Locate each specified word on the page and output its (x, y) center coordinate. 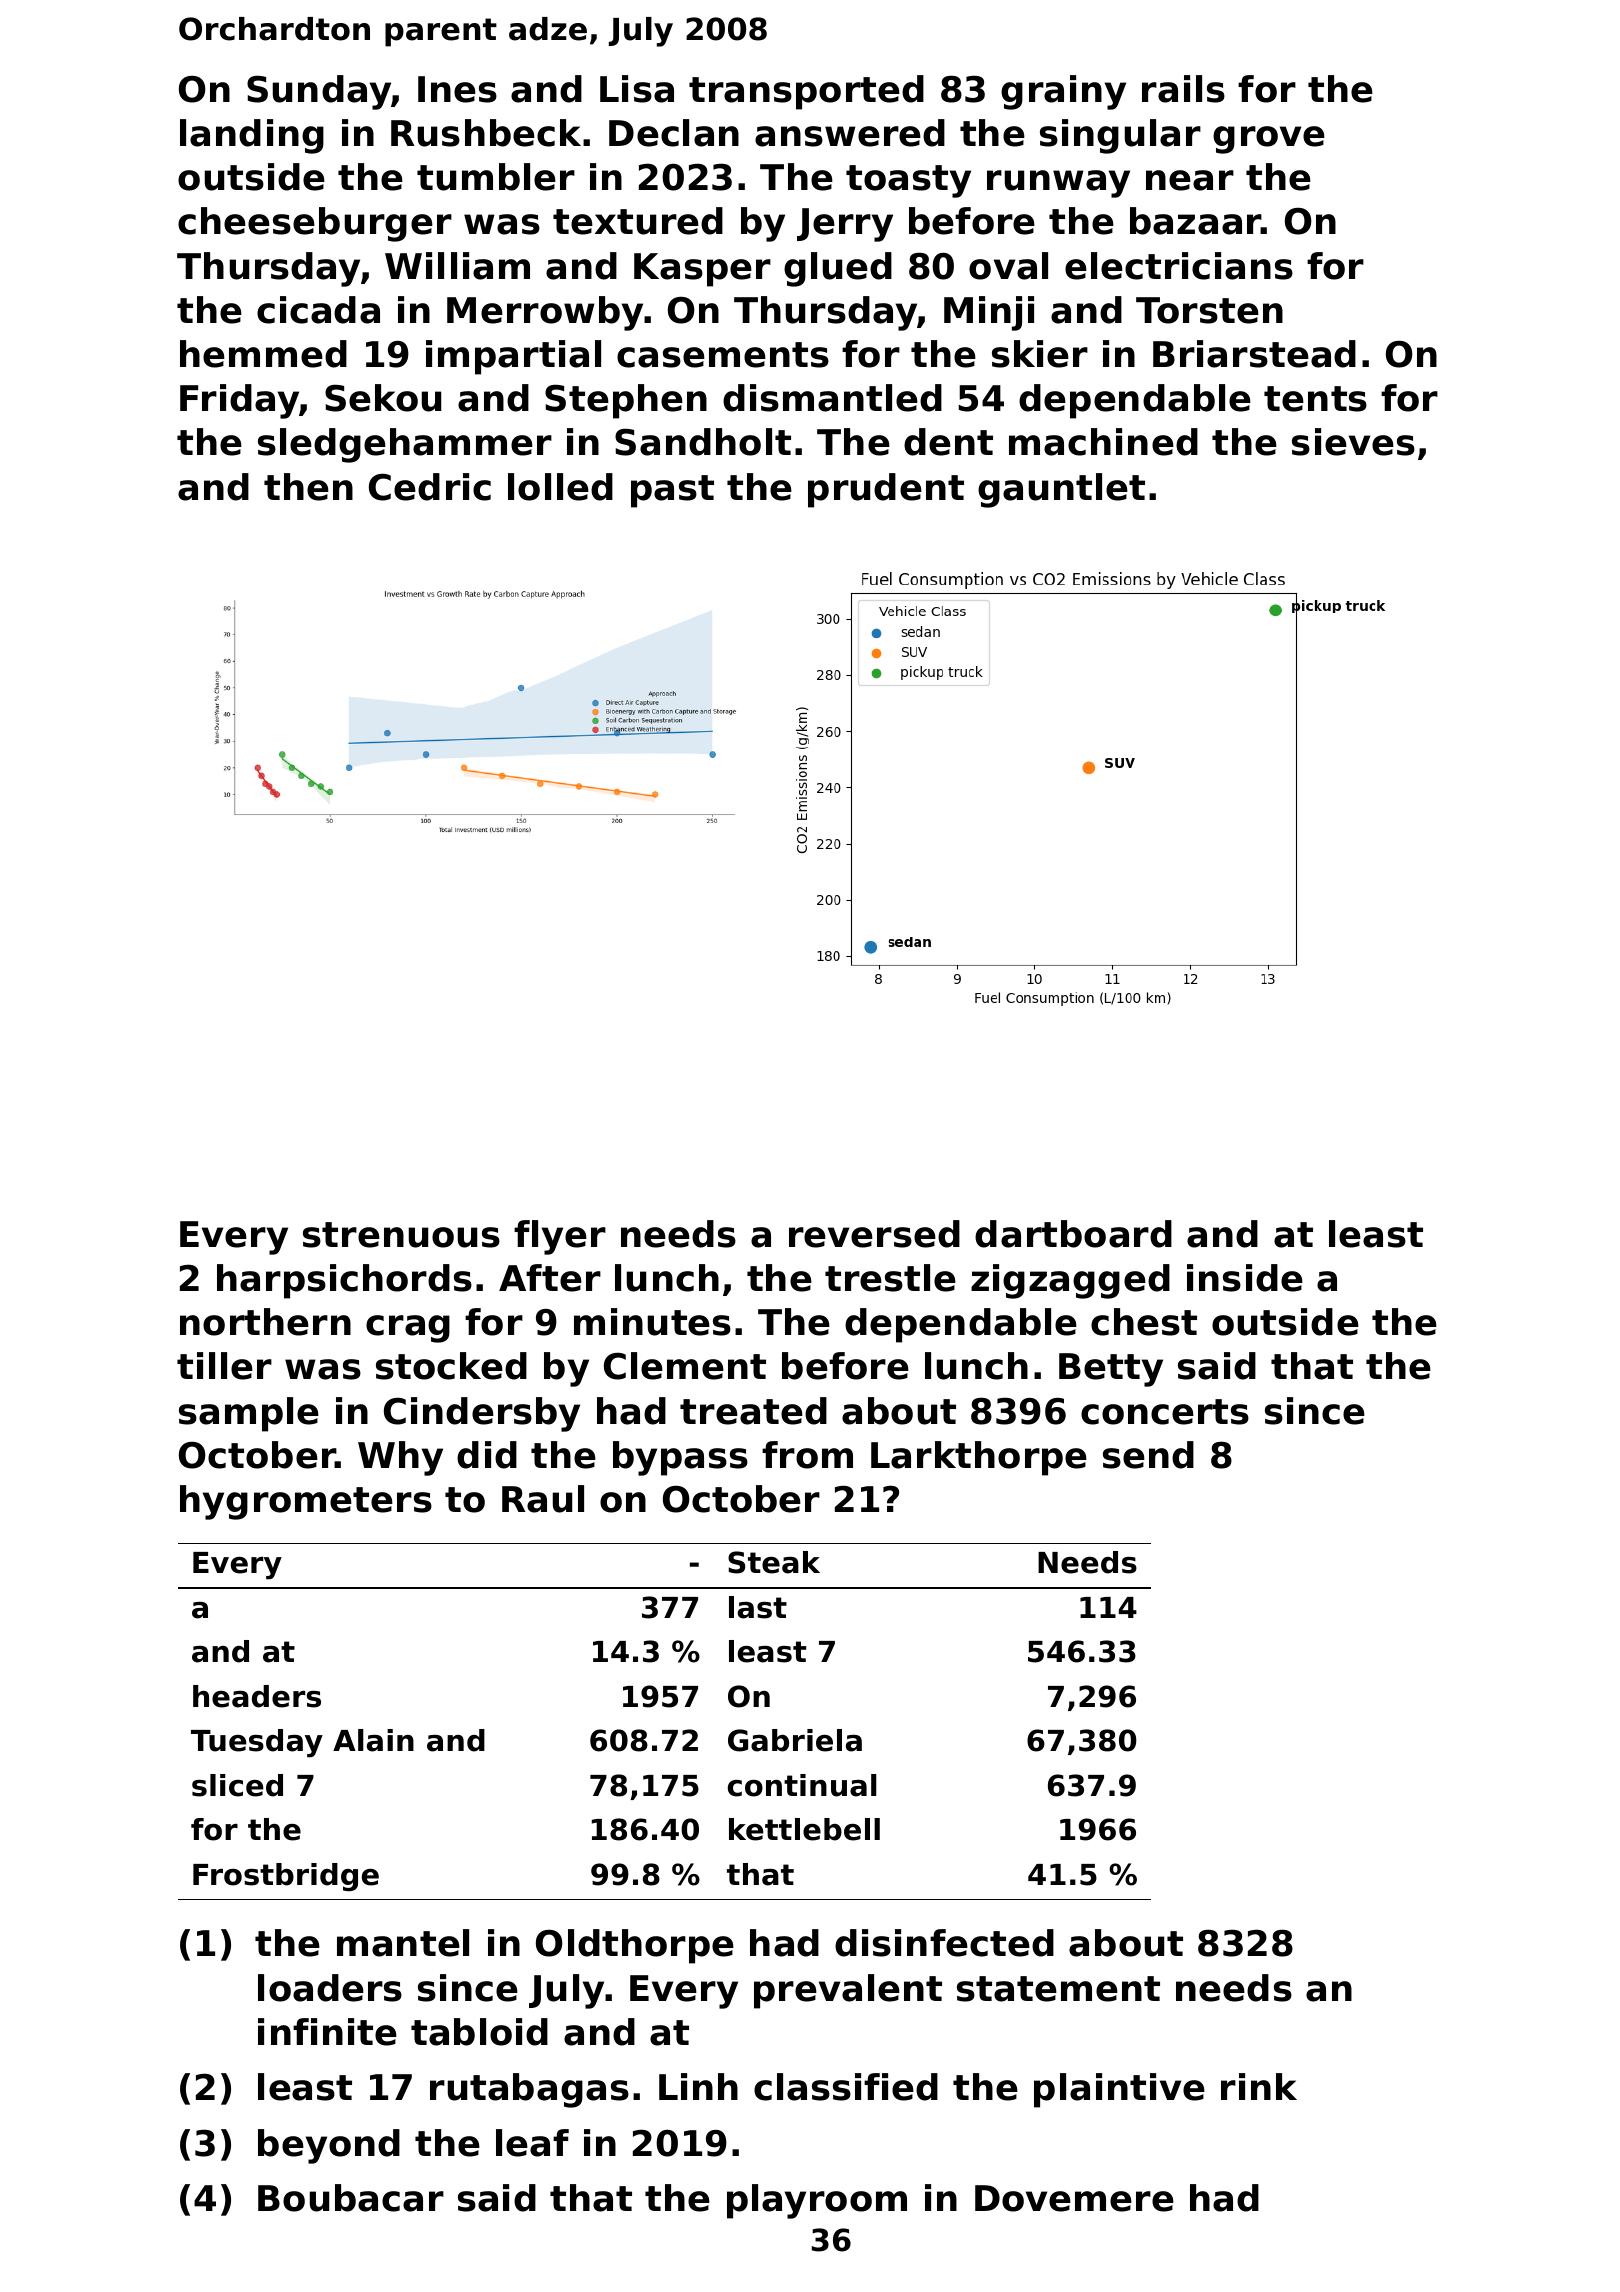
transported (806, 92)
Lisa (637, 89)
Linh (698, 2086)
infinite (327, 2032)
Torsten (1209, 310)
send (1148, 1455)
